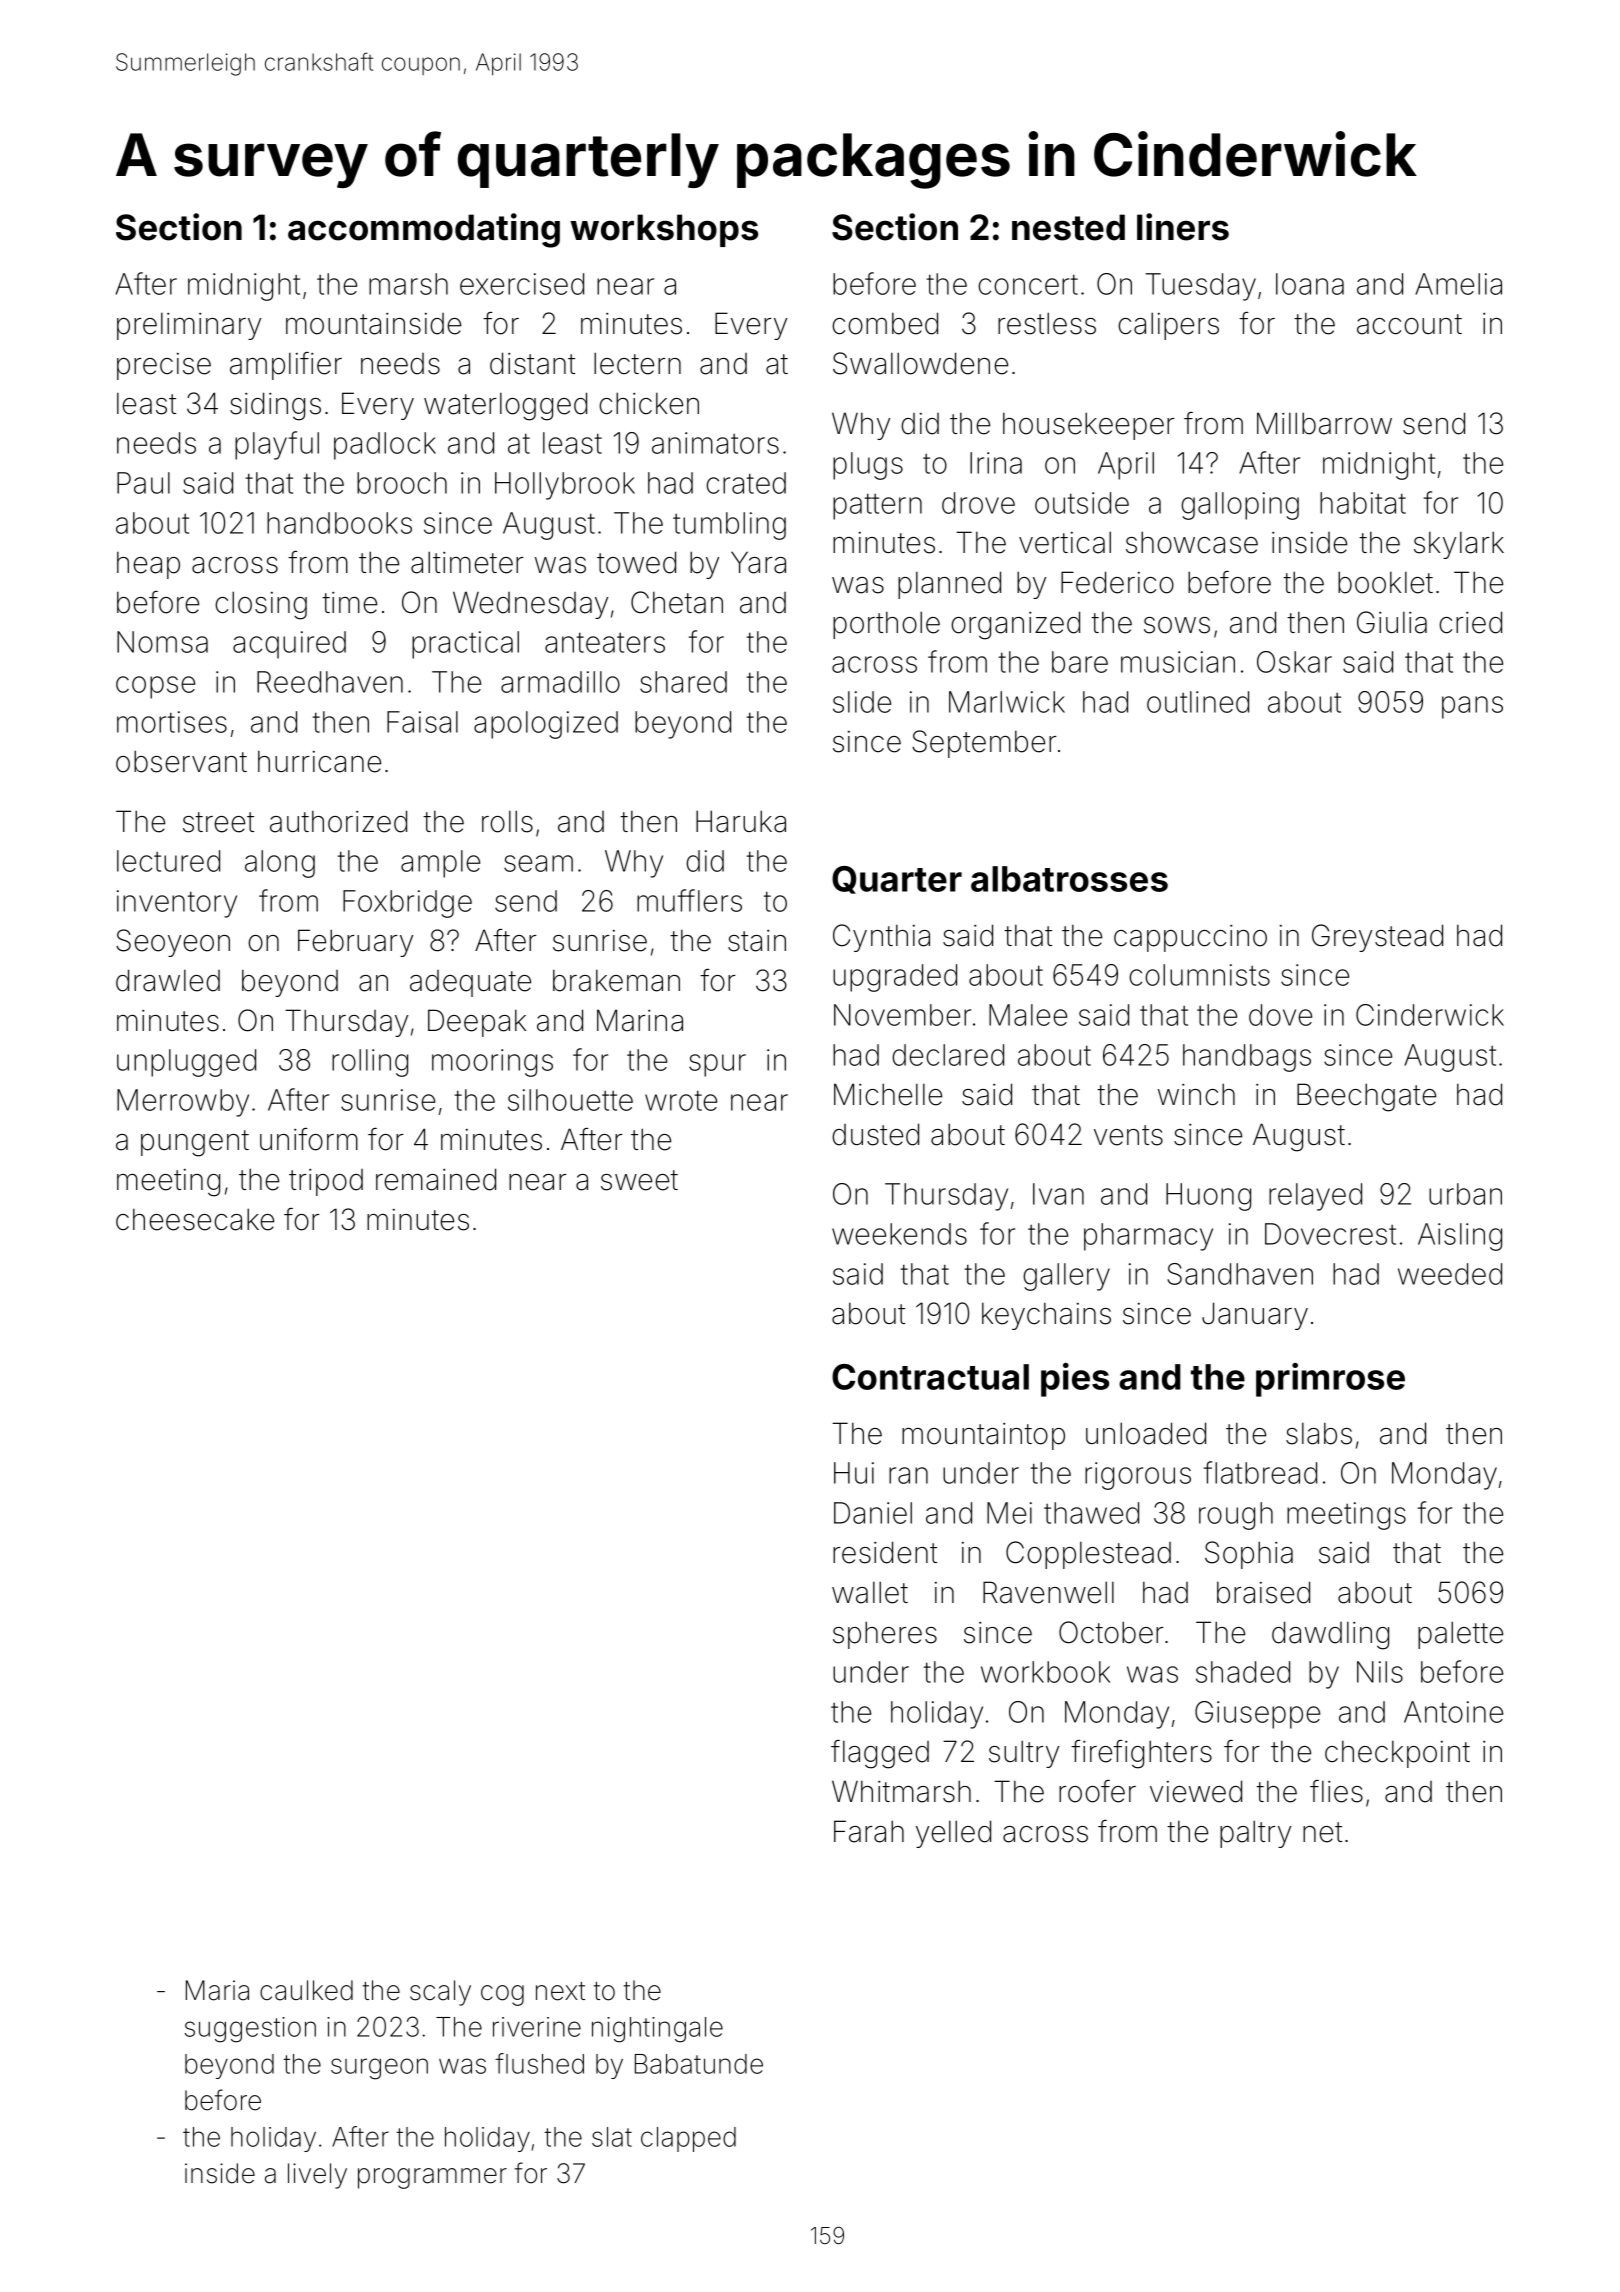  I want to click on outlined, so click(1198, 702).
